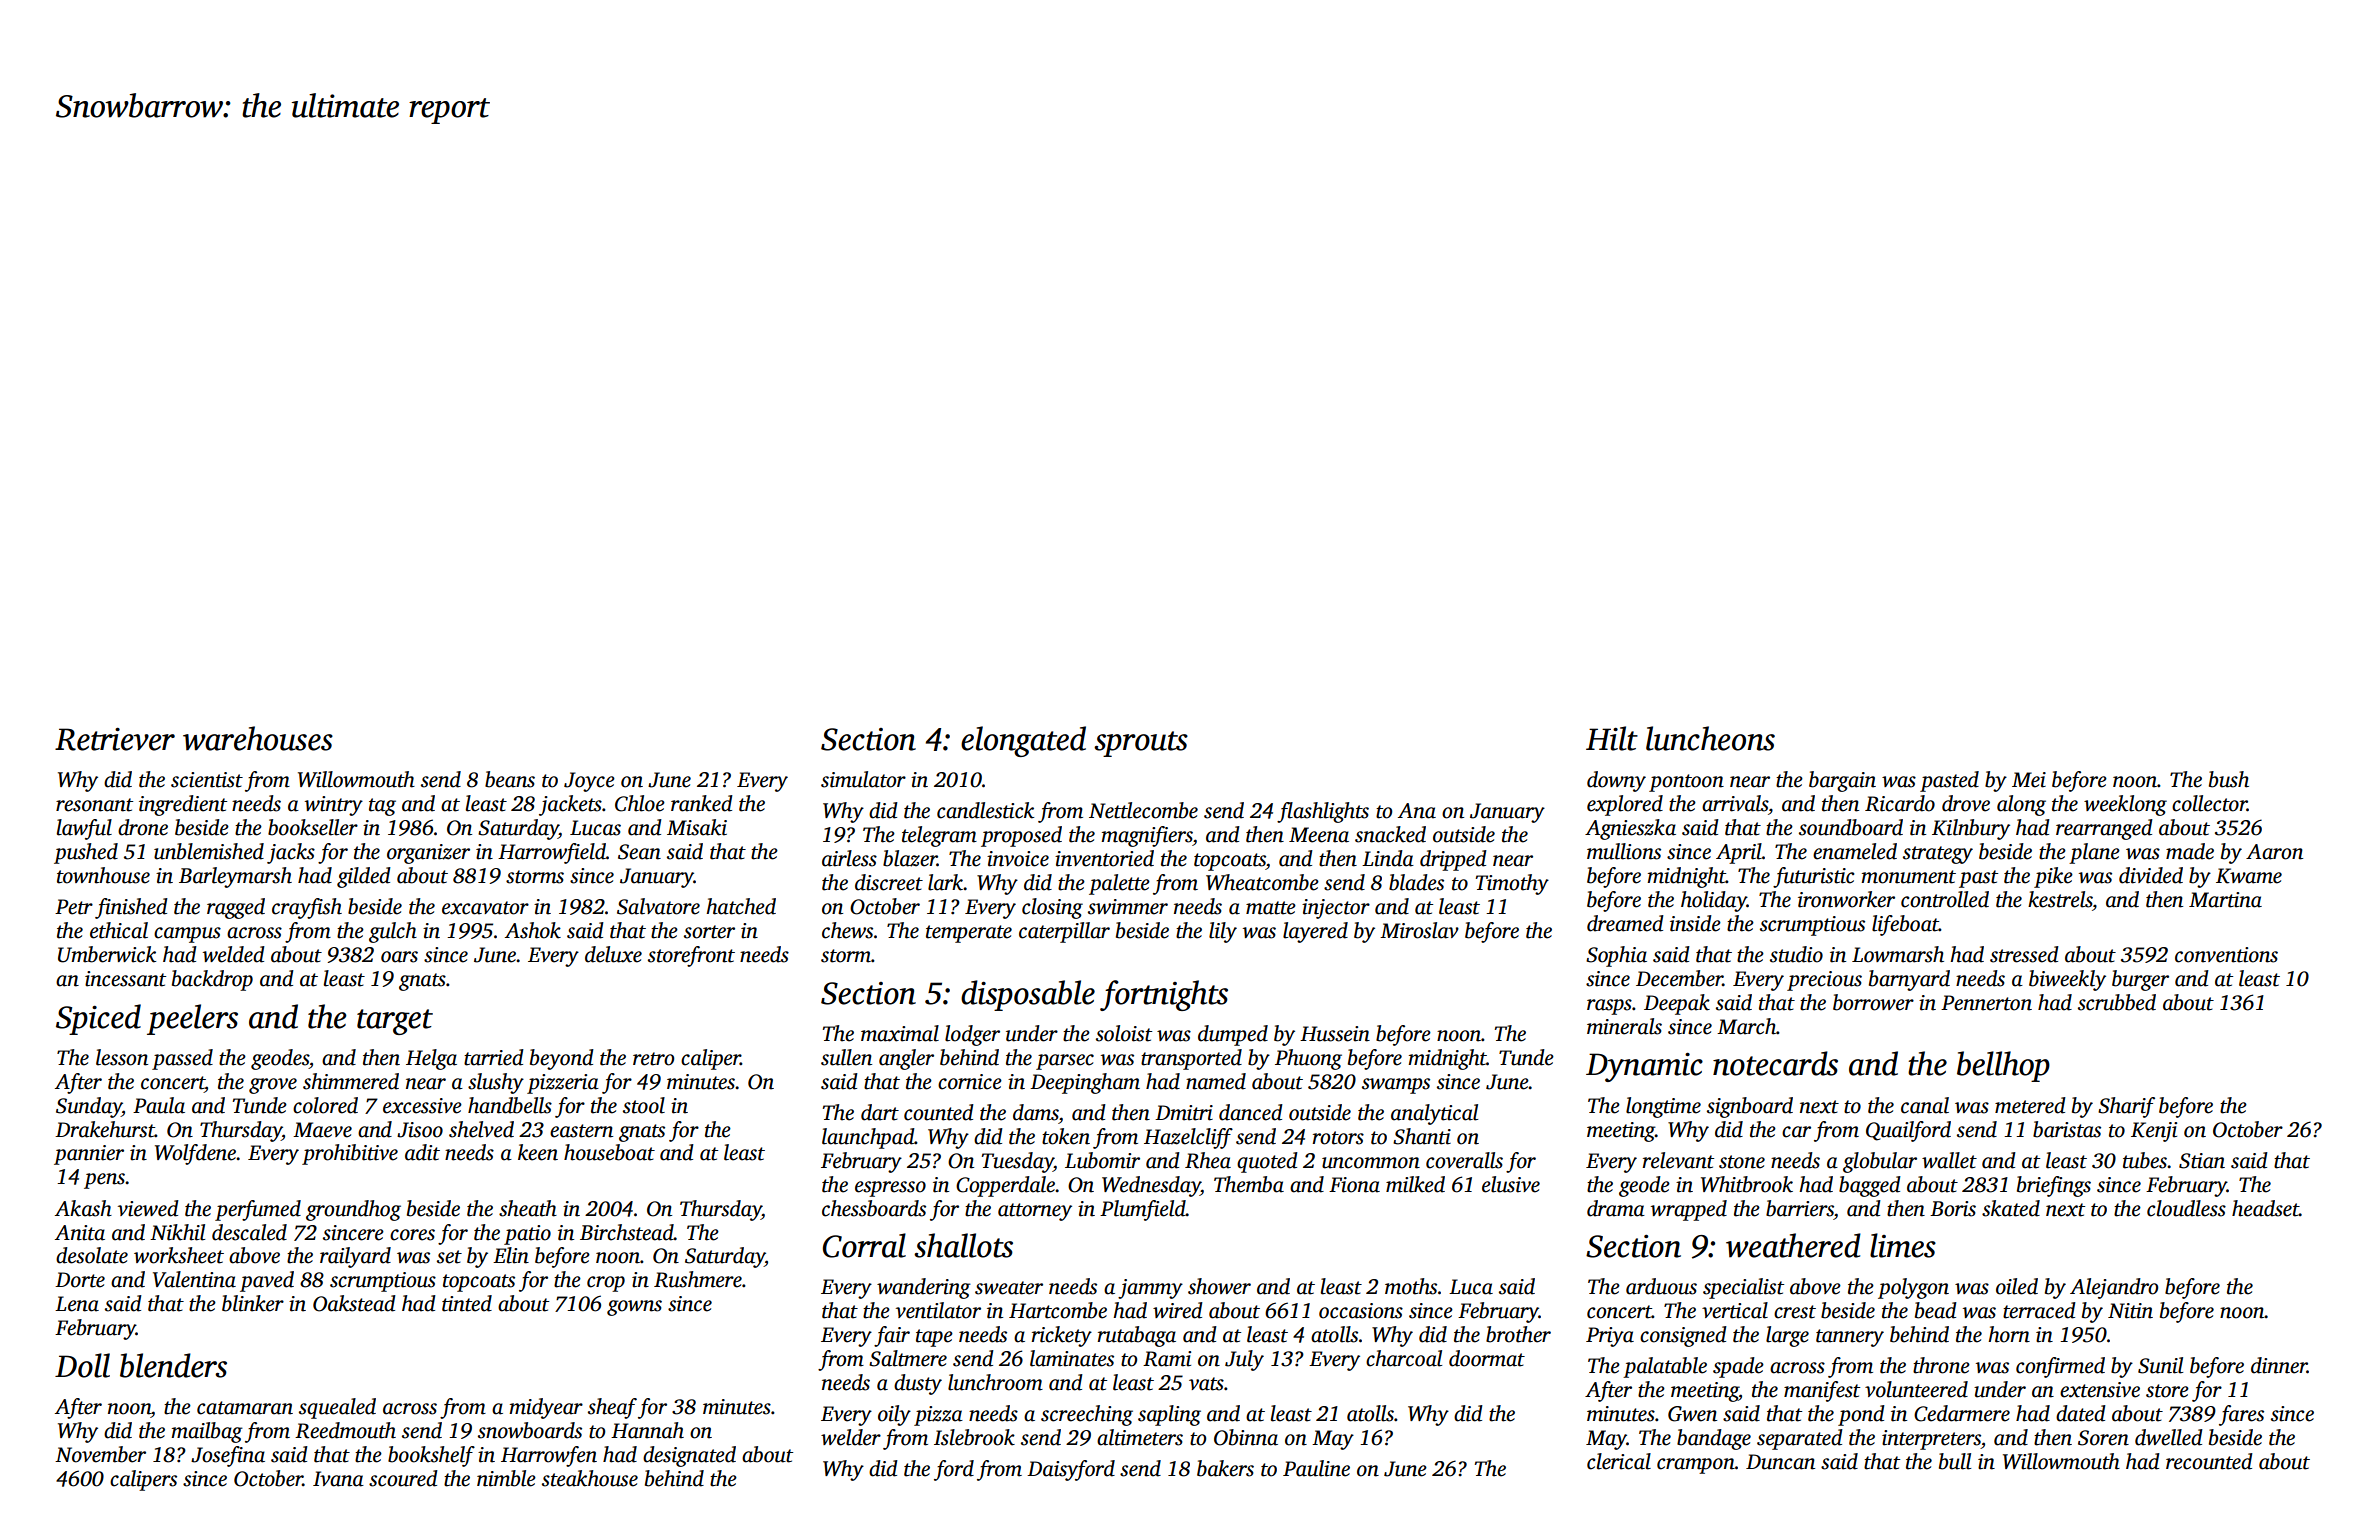 Image resolution: width=2380 pixels, height=1540 pixels. What do you see at coordinates (538, 1152) in the screenshot?
I see `keen` at bounding box center [538, 1152].
